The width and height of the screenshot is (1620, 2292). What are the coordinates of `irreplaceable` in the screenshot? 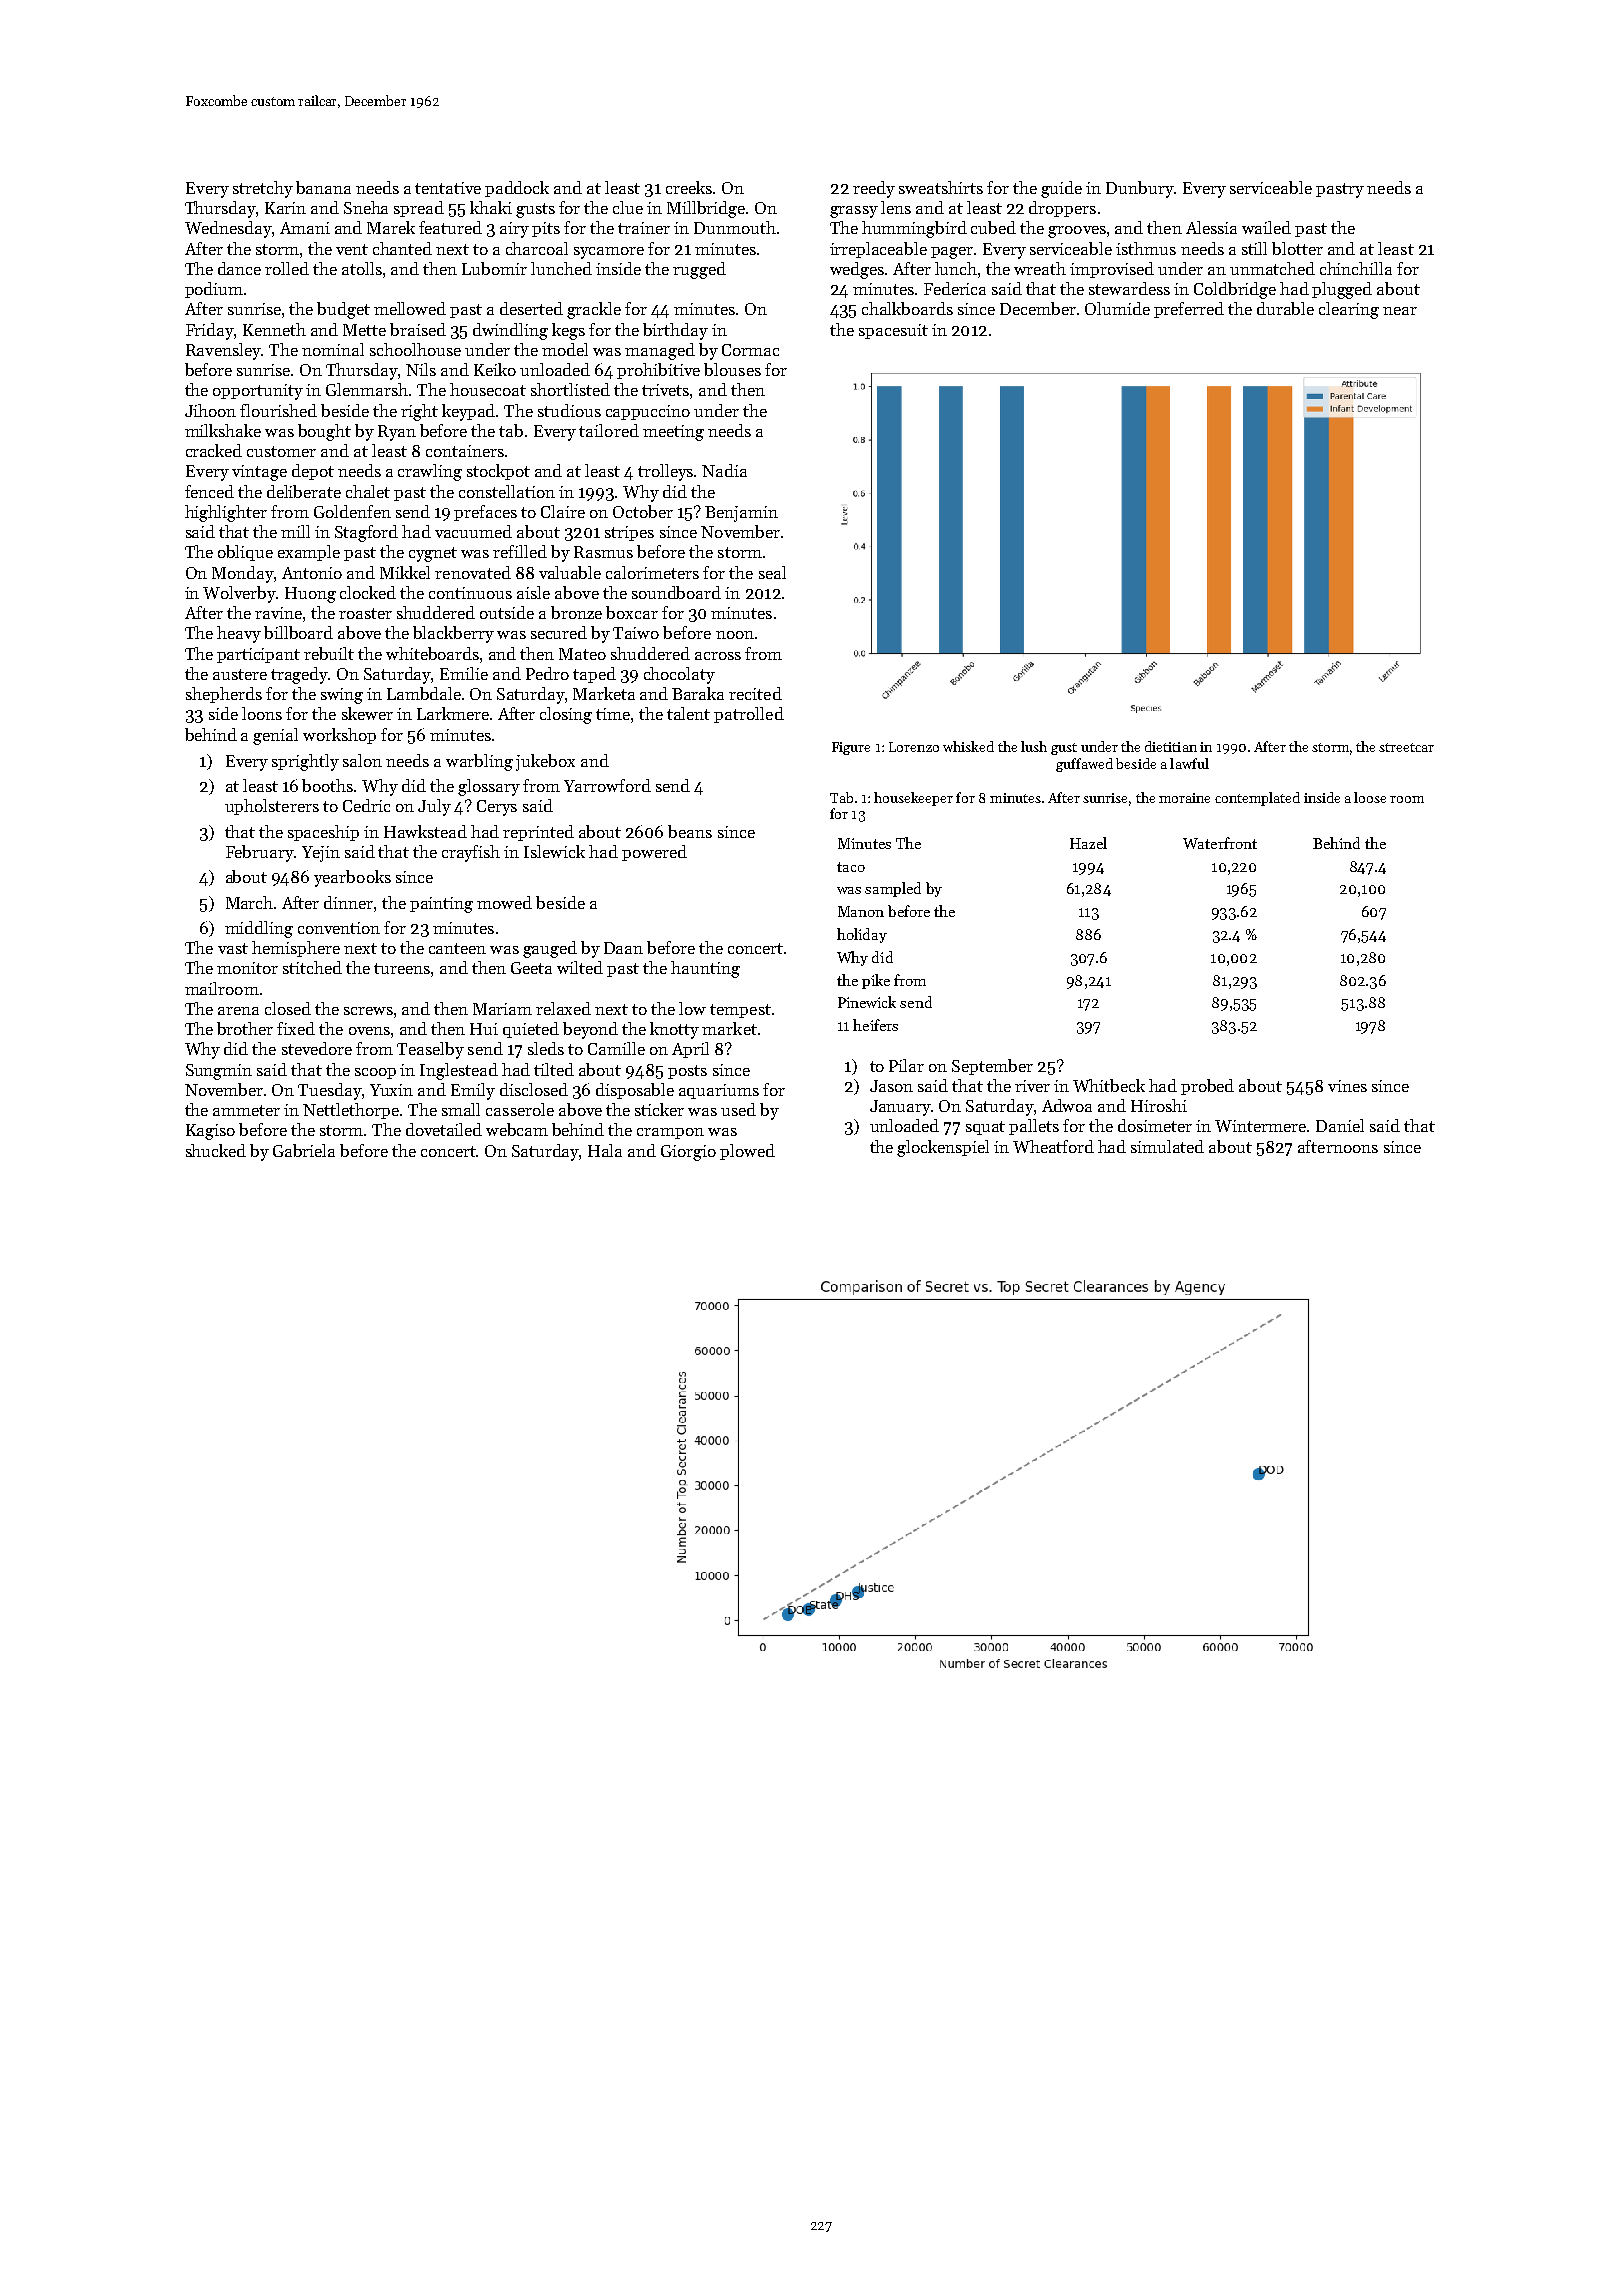 It's located at (878, 250).
